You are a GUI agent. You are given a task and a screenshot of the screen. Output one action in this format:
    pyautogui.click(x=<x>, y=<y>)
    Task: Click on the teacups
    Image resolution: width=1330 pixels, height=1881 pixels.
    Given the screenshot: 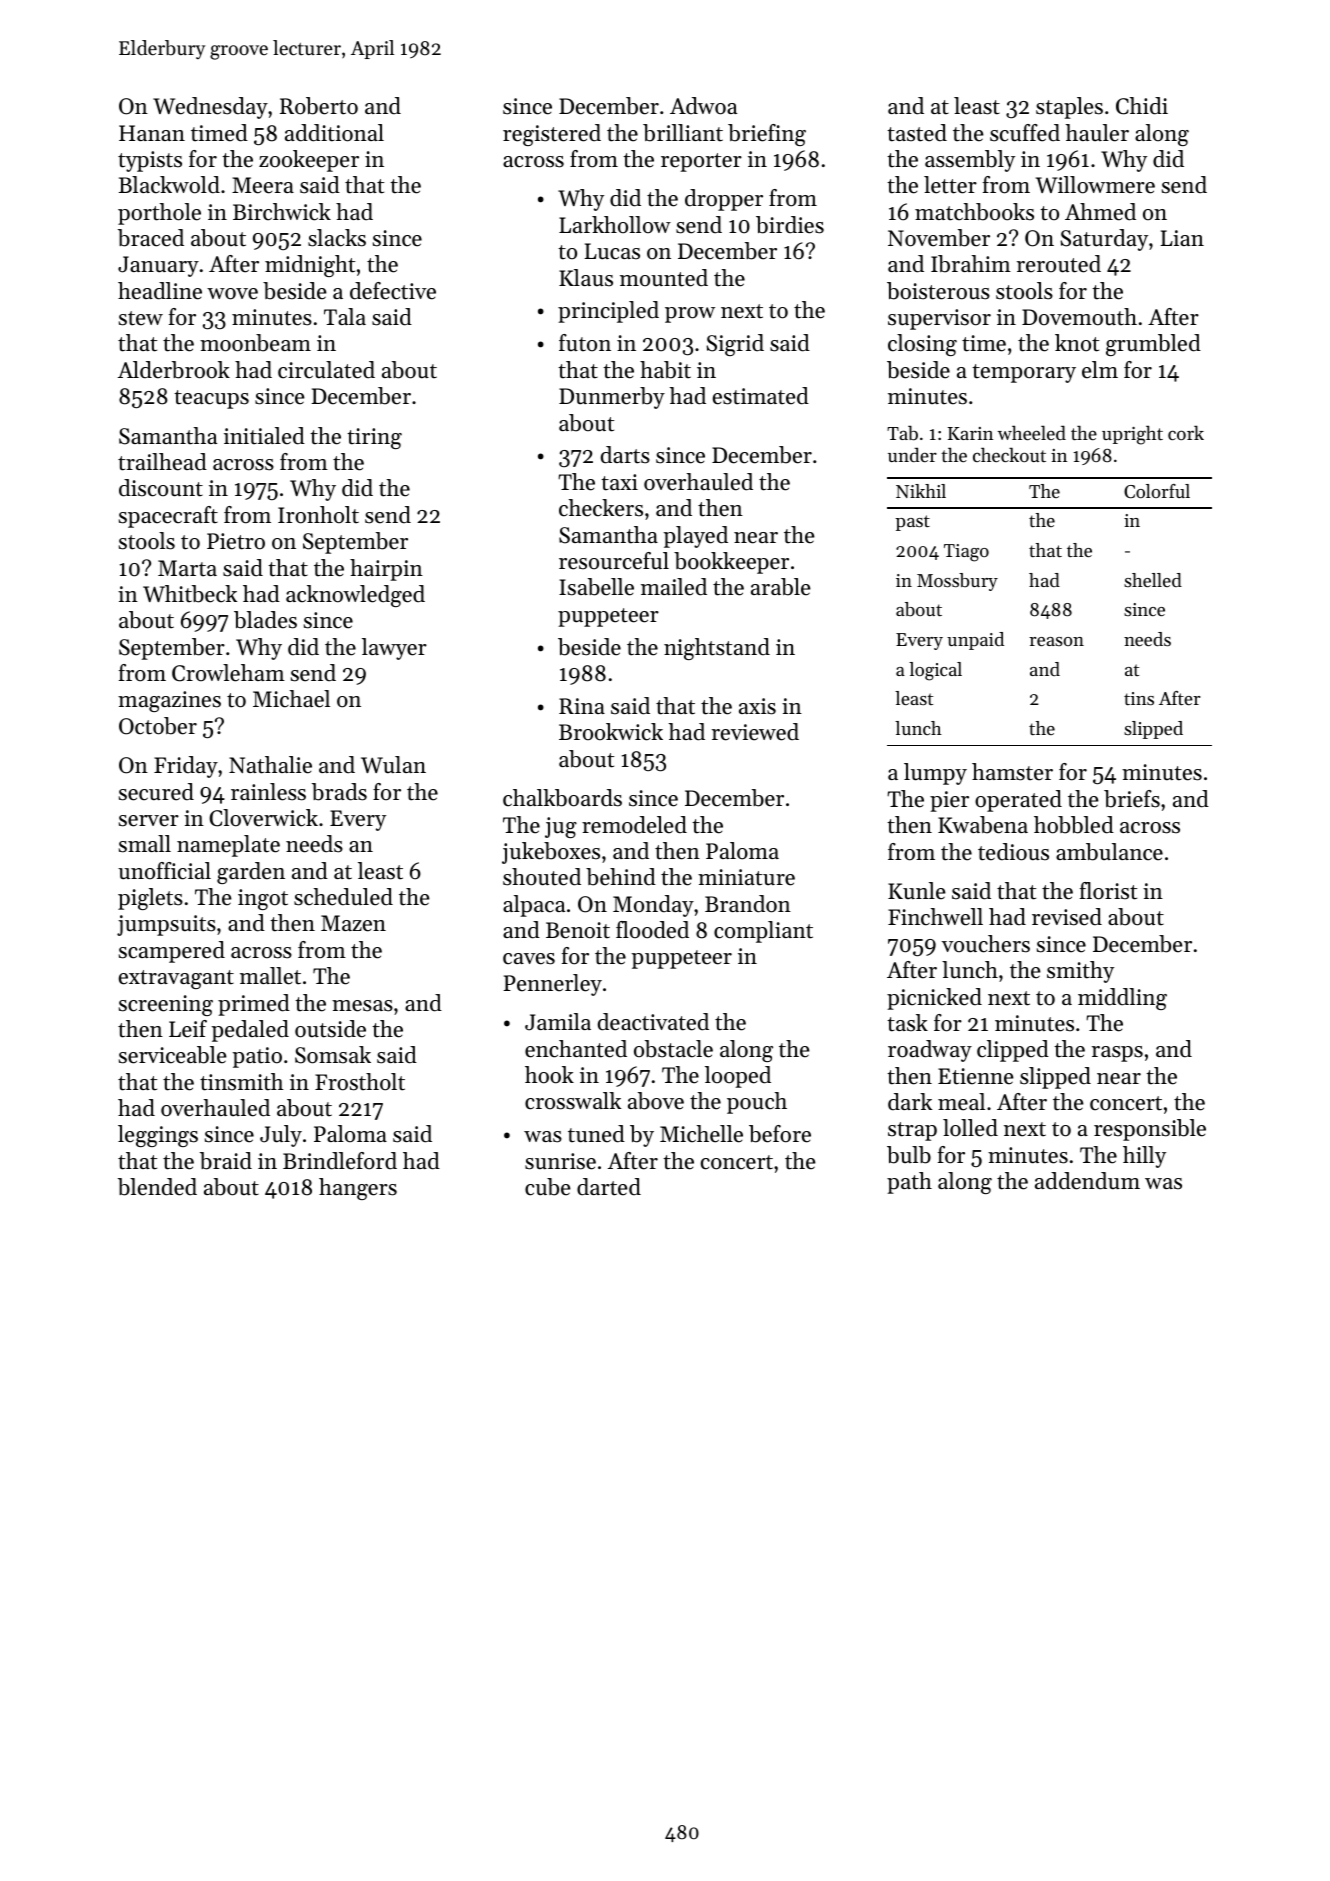 What is the action you would take?
    pyautogui.click(x=211, y=399)
